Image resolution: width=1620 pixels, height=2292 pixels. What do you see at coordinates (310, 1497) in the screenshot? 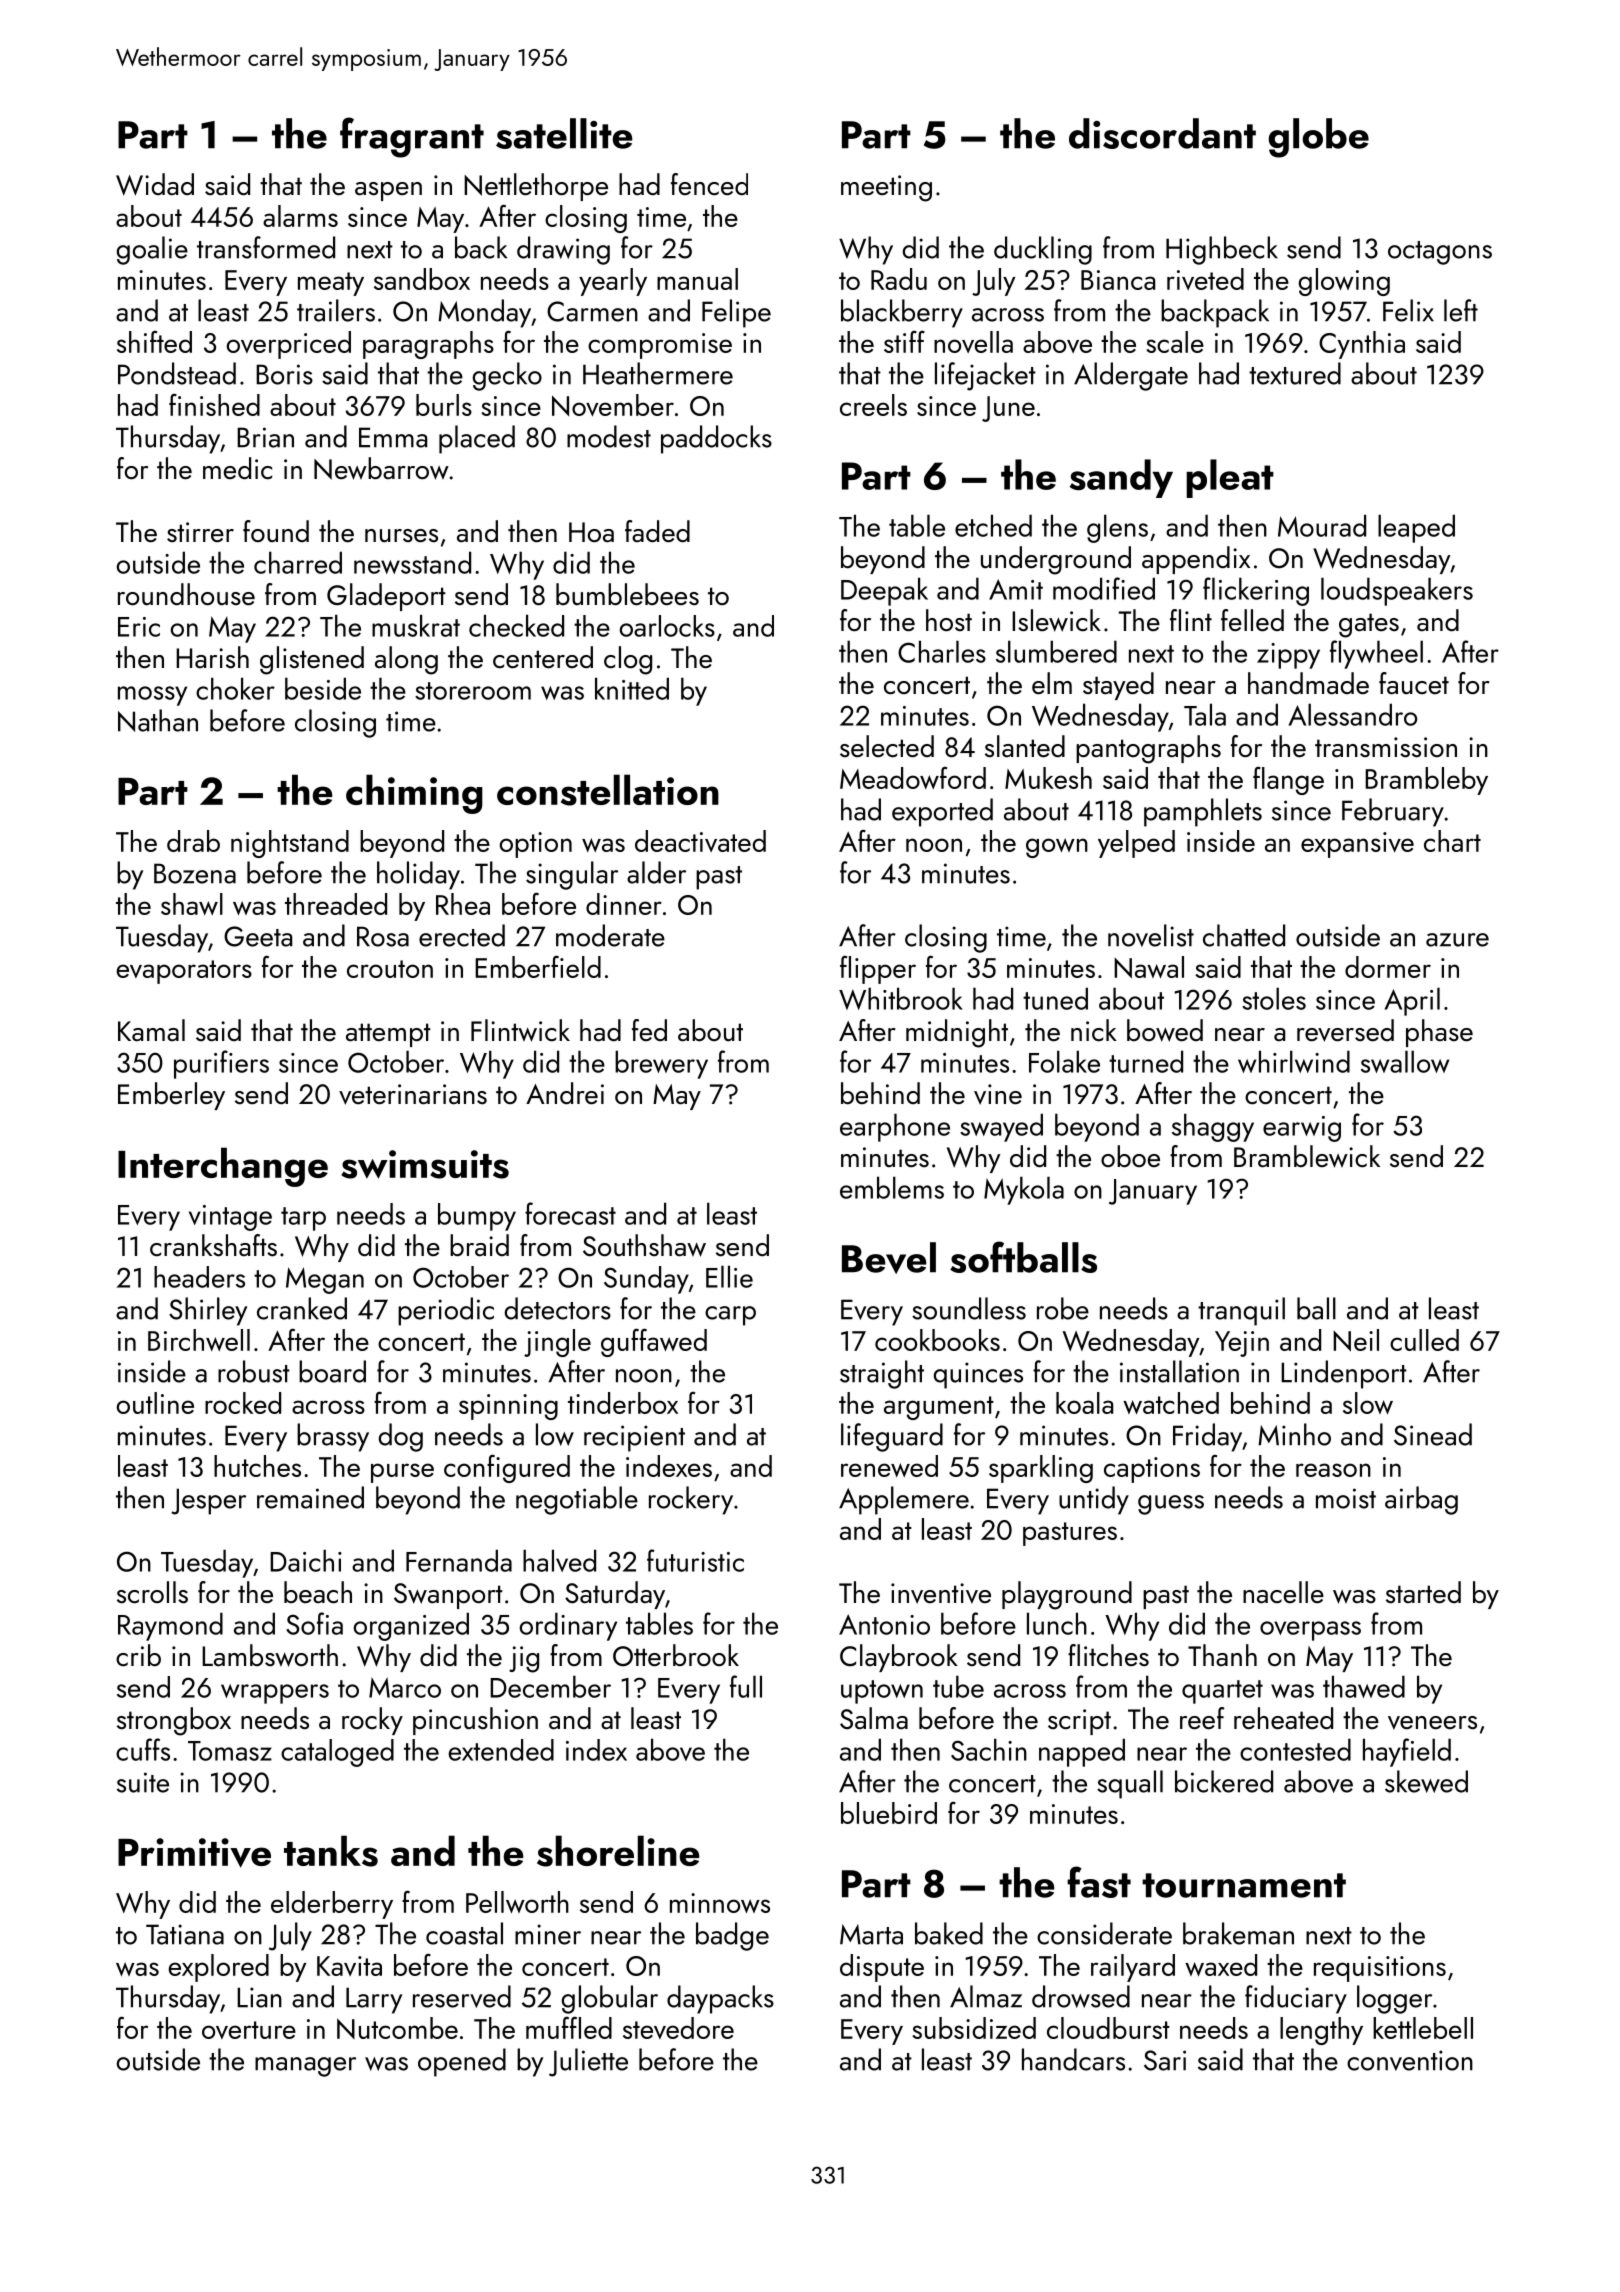
I see `remained` at bounding box center [310, 1497].
